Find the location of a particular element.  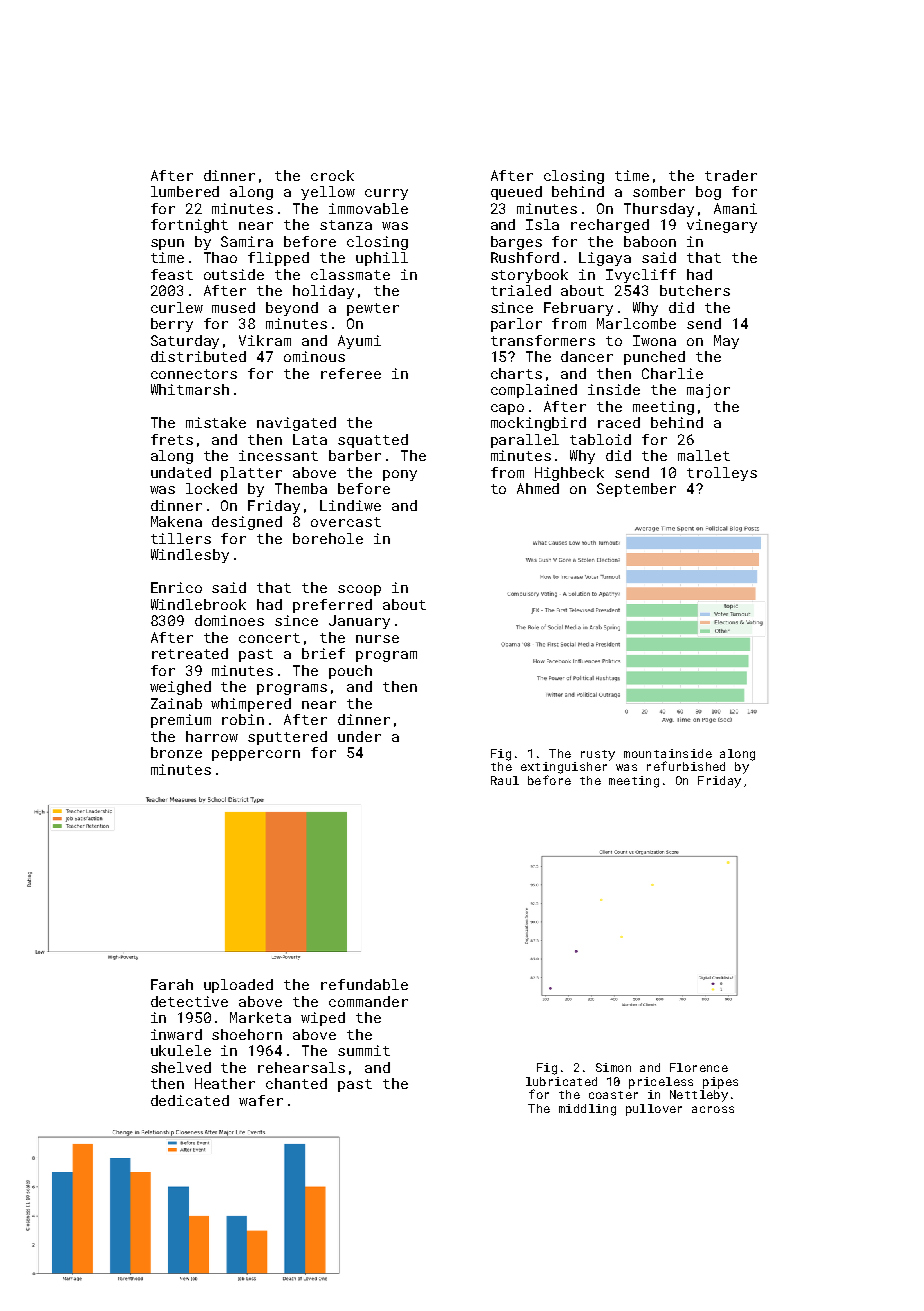

chanted is located at coordinates (296, 1083).
